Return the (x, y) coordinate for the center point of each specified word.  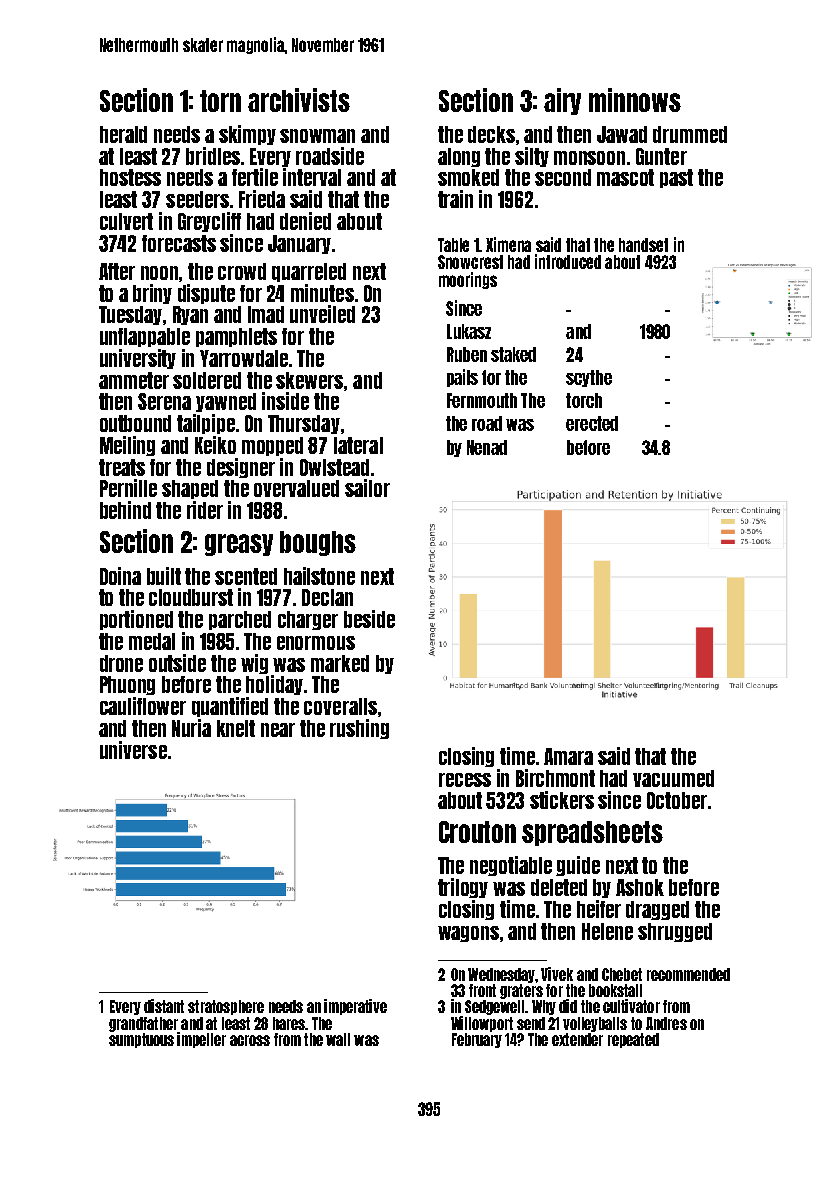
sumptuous (141, 1040)
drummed (690, 134)
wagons (468, 934)
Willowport (482, 1024)
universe (133, 750)
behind (125, 510)
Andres (666, 1023)
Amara (568, 756)
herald (123, 134)
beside (369, 619)
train (455, 199)
